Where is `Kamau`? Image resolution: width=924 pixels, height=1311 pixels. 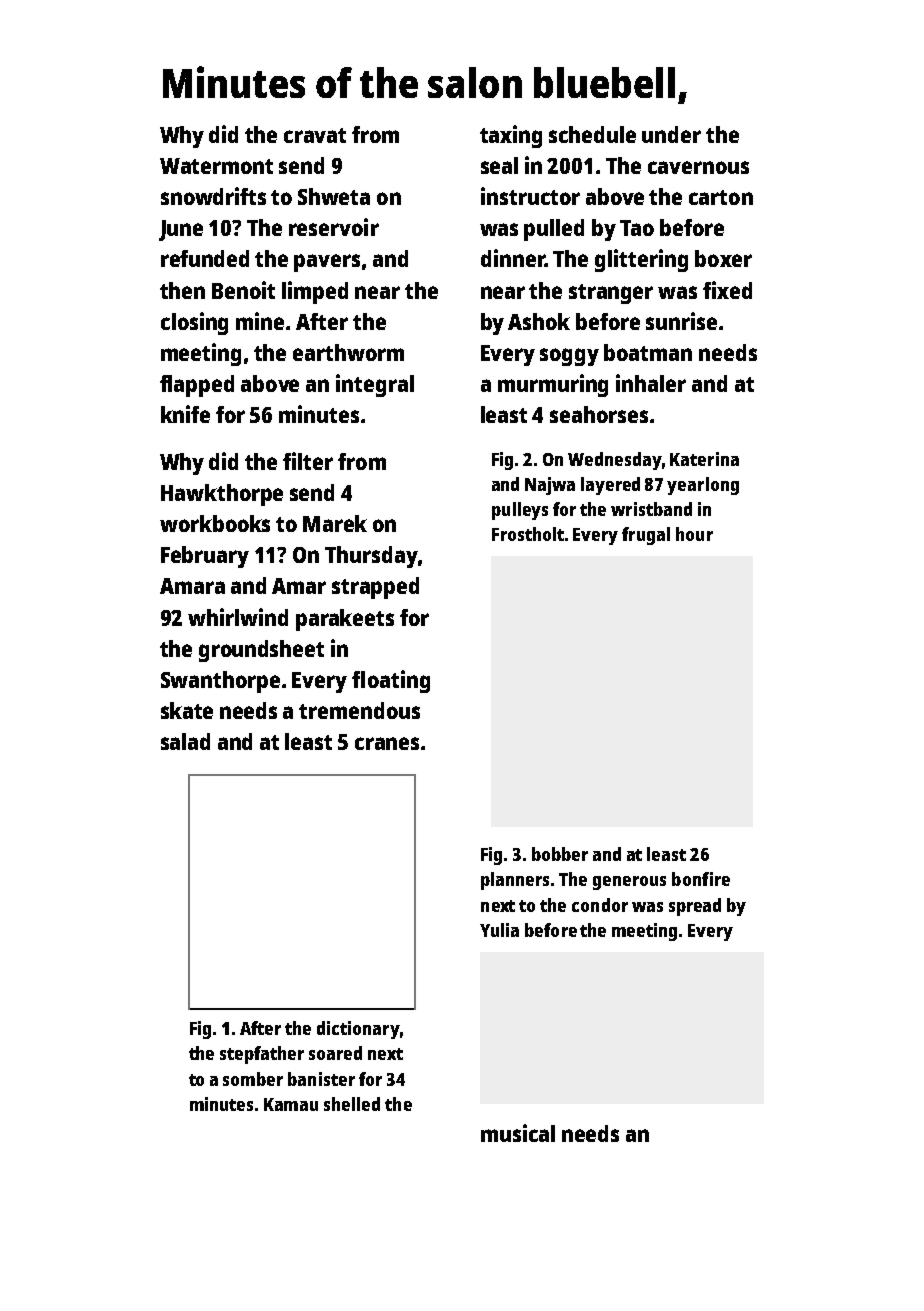 Kamau is located at coordinates (291, 1104).
